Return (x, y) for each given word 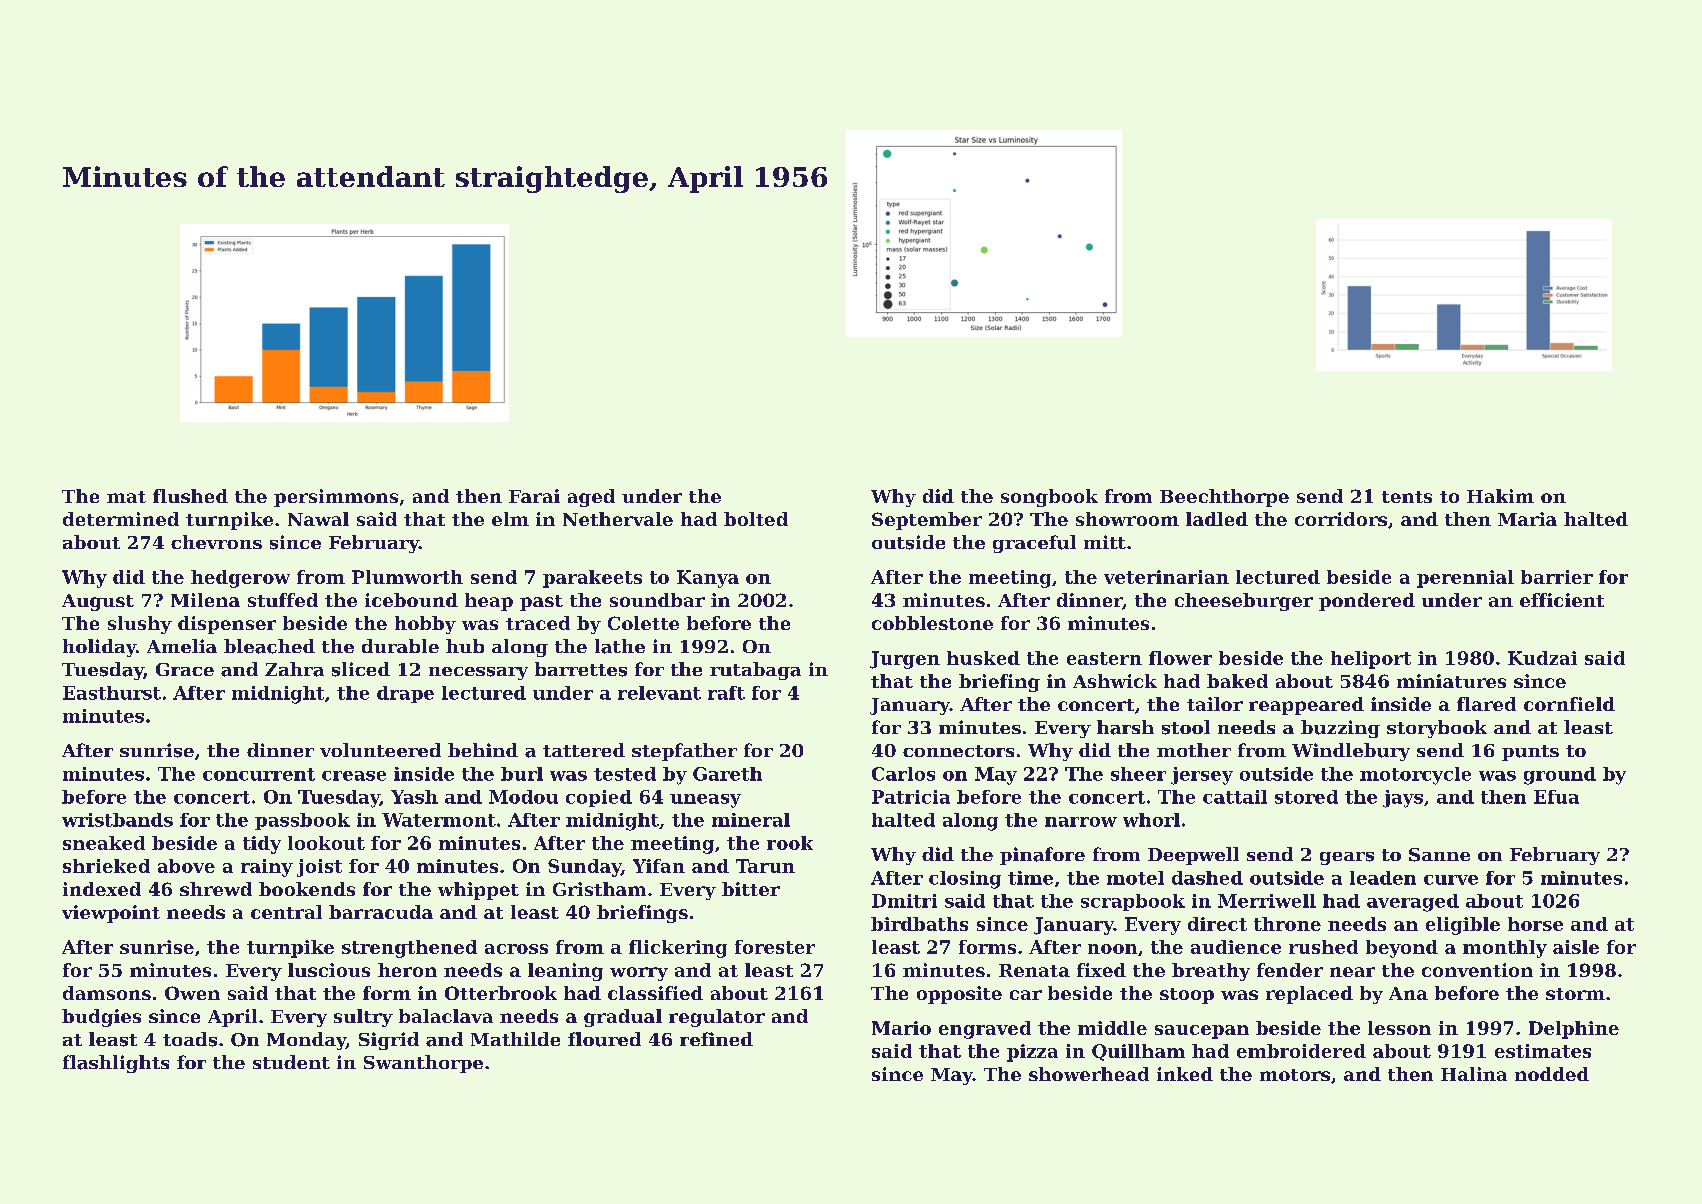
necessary (478, 673)
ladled (1217, 519)
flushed (190, 496)
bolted (756, 519)
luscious (329, 970)
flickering (678, 949)
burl (522, 774)
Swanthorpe (423, 1064)
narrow (1081, 822)
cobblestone (932, 623)
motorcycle (1415, 776)
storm (1575, 994)
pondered (1367, 602)
